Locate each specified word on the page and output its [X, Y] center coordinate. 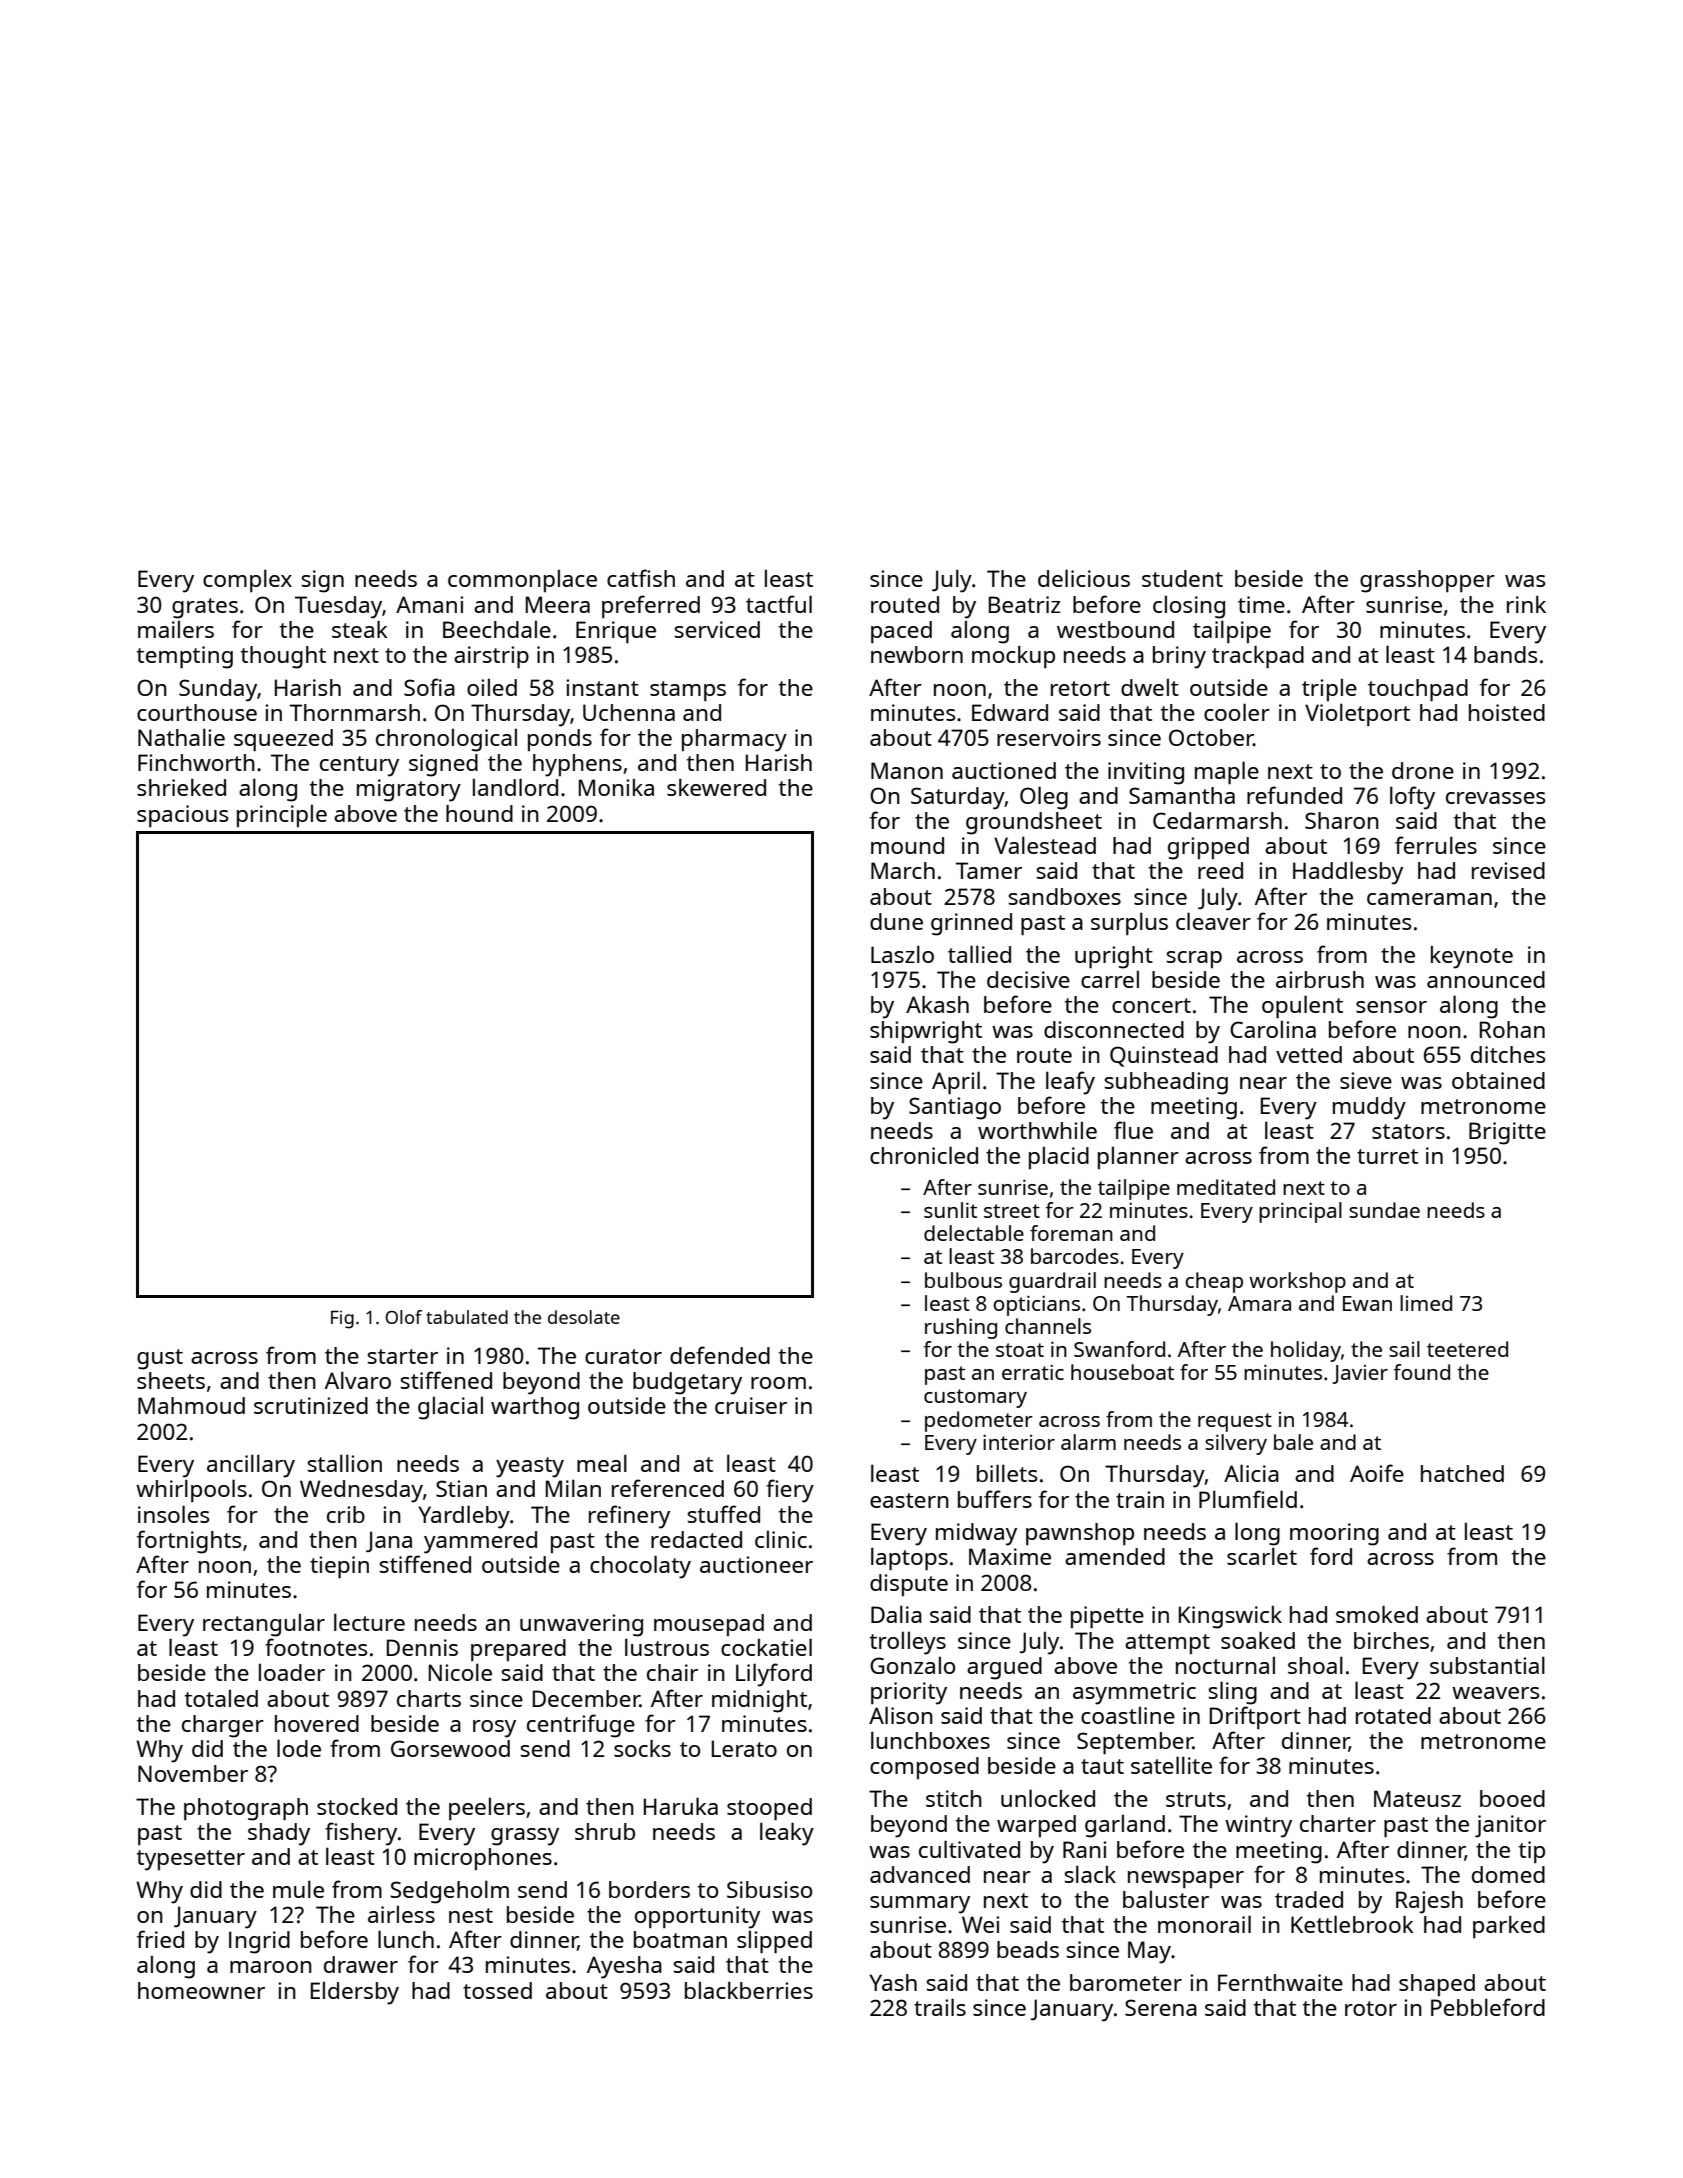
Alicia [1251, 1473]
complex [247, 580]
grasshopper [1427, 581]
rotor [1371, 2008]
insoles [174, 1514]
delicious [1084, 578]
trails [940, 2007]
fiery [790, 1491]
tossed [497, 1990]
